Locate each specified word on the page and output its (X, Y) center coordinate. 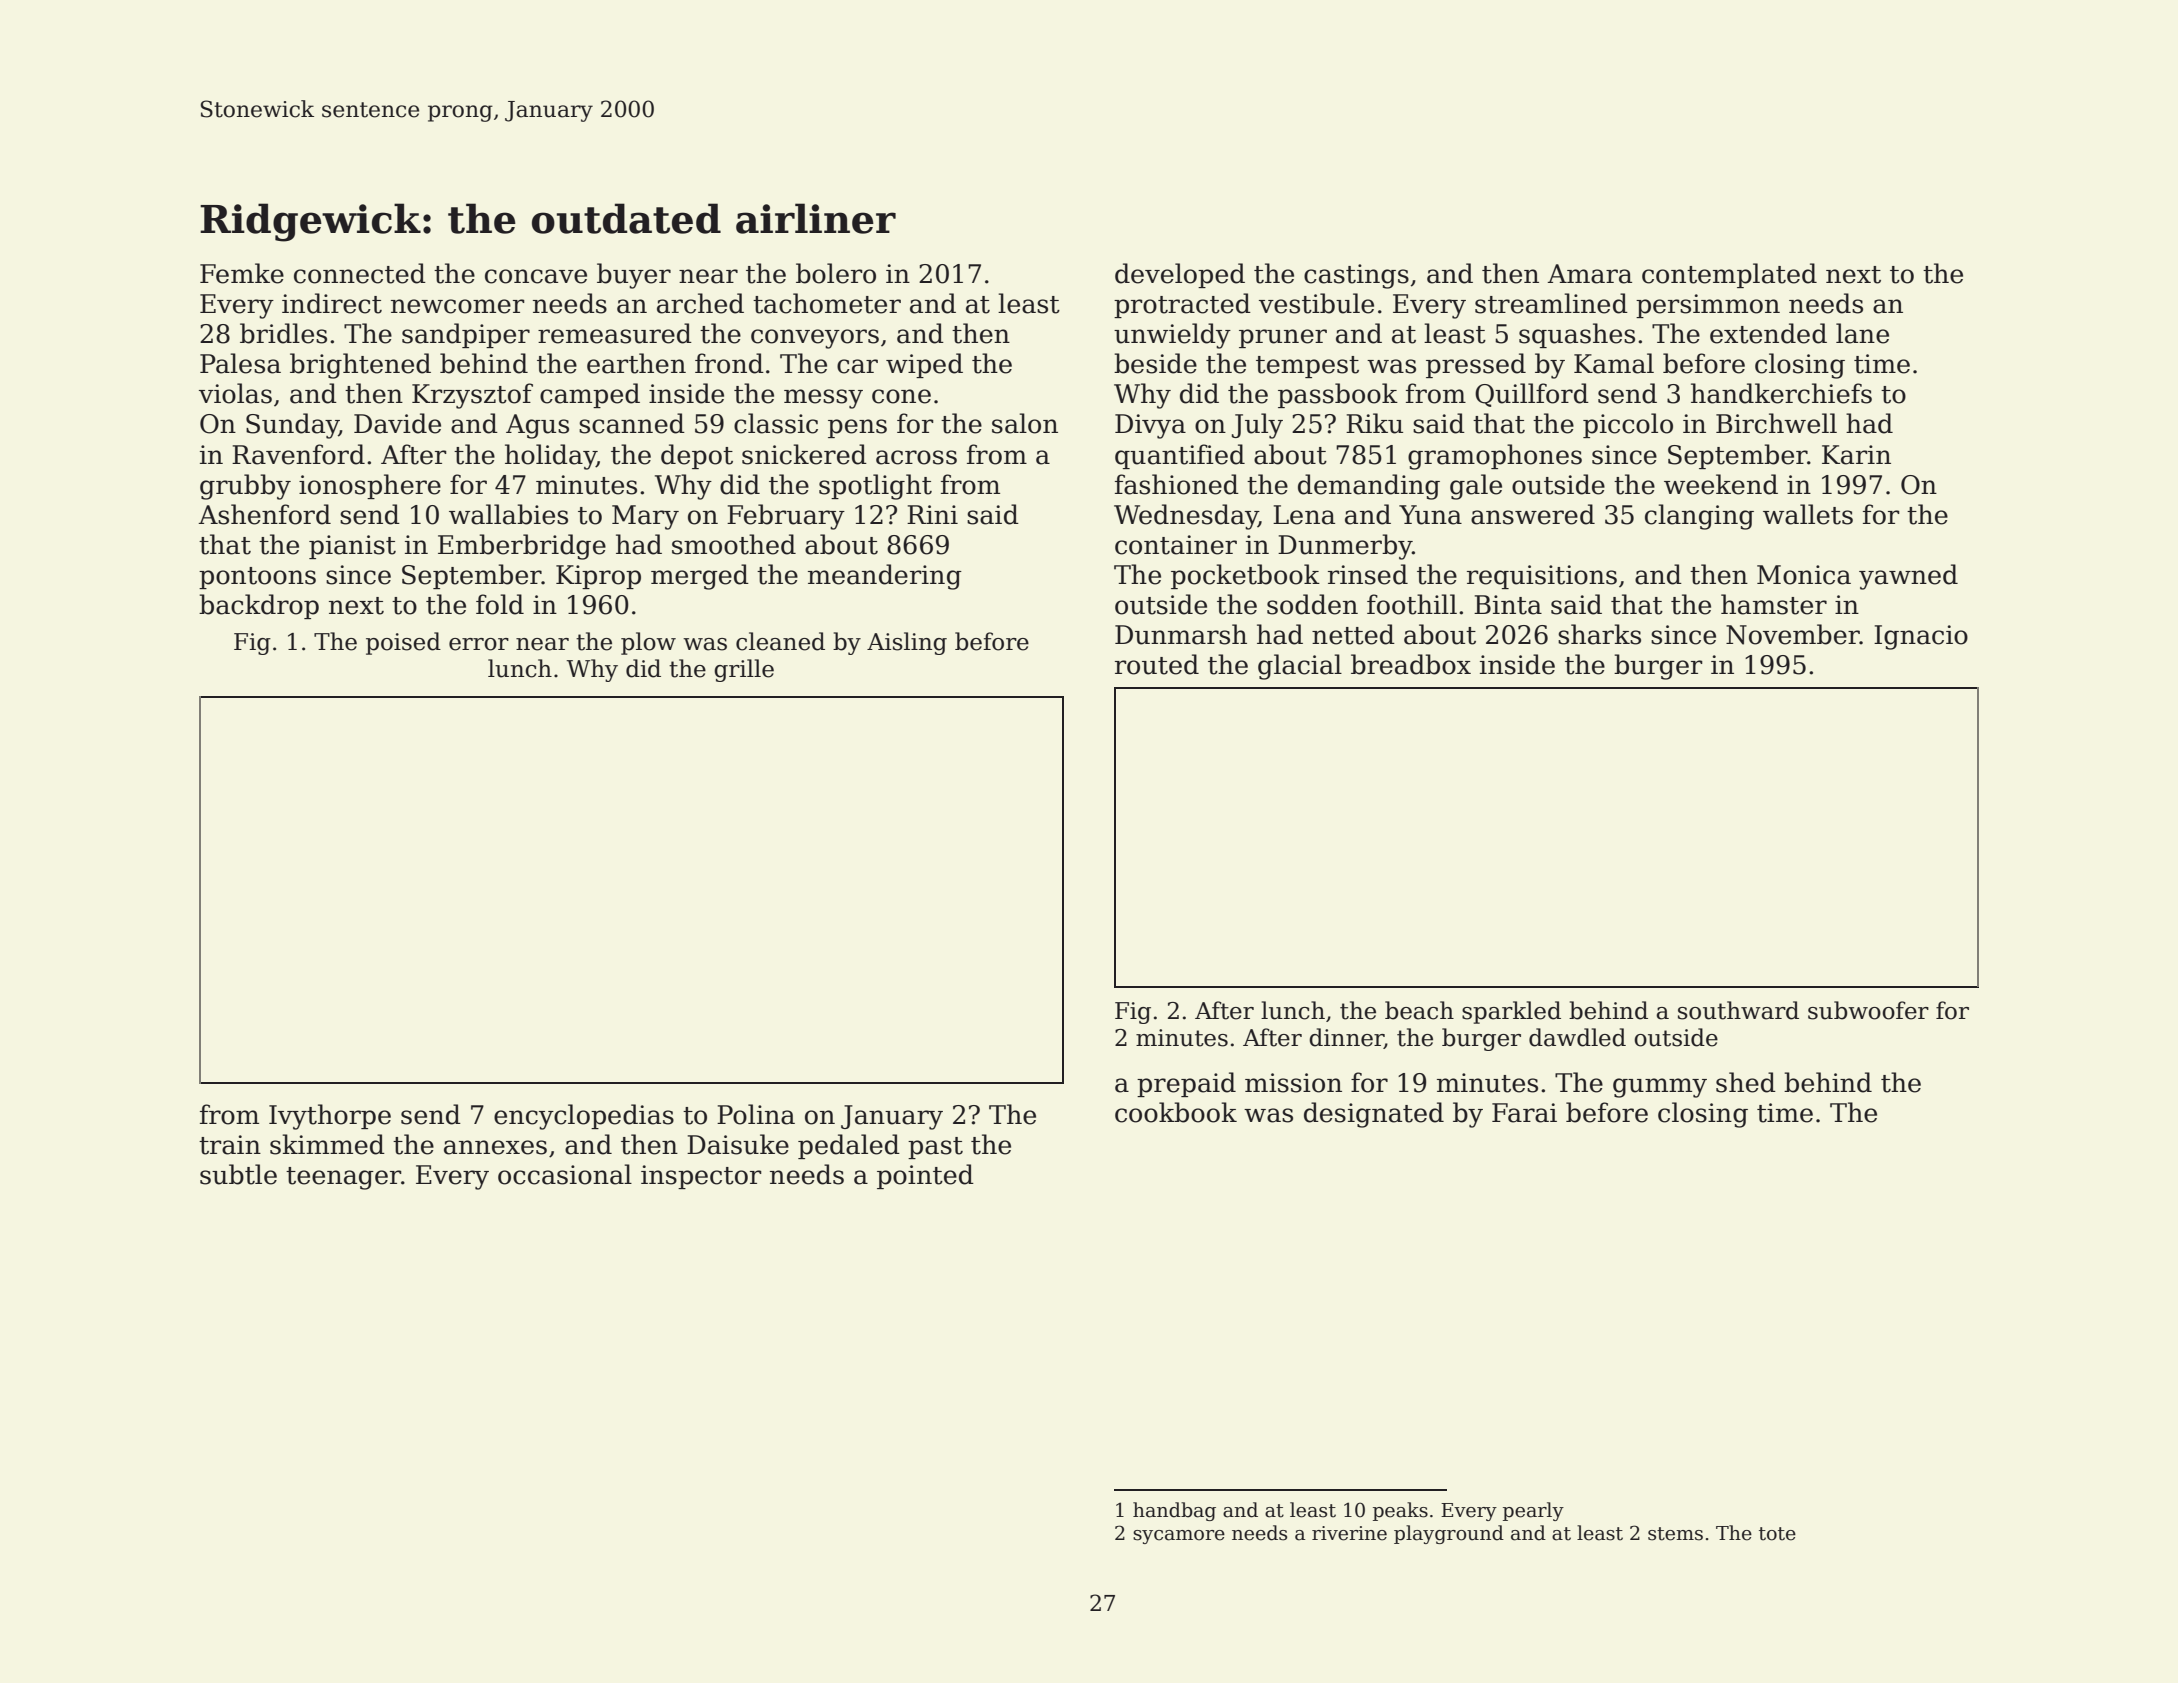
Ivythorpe (330, 1117)
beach (1419, 1010)
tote (1777, 1534)
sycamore (1179, 1537)
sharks (1599, 634)
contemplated (1729, 275)
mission (1293, 1083)
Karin (1856, 455)
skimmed (327, 1144)
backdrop (259, 606)
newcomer (458, 306)
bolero (836, 273)
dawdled (1577, 1037)
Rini (932, 514)
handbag (1174, 1511)
